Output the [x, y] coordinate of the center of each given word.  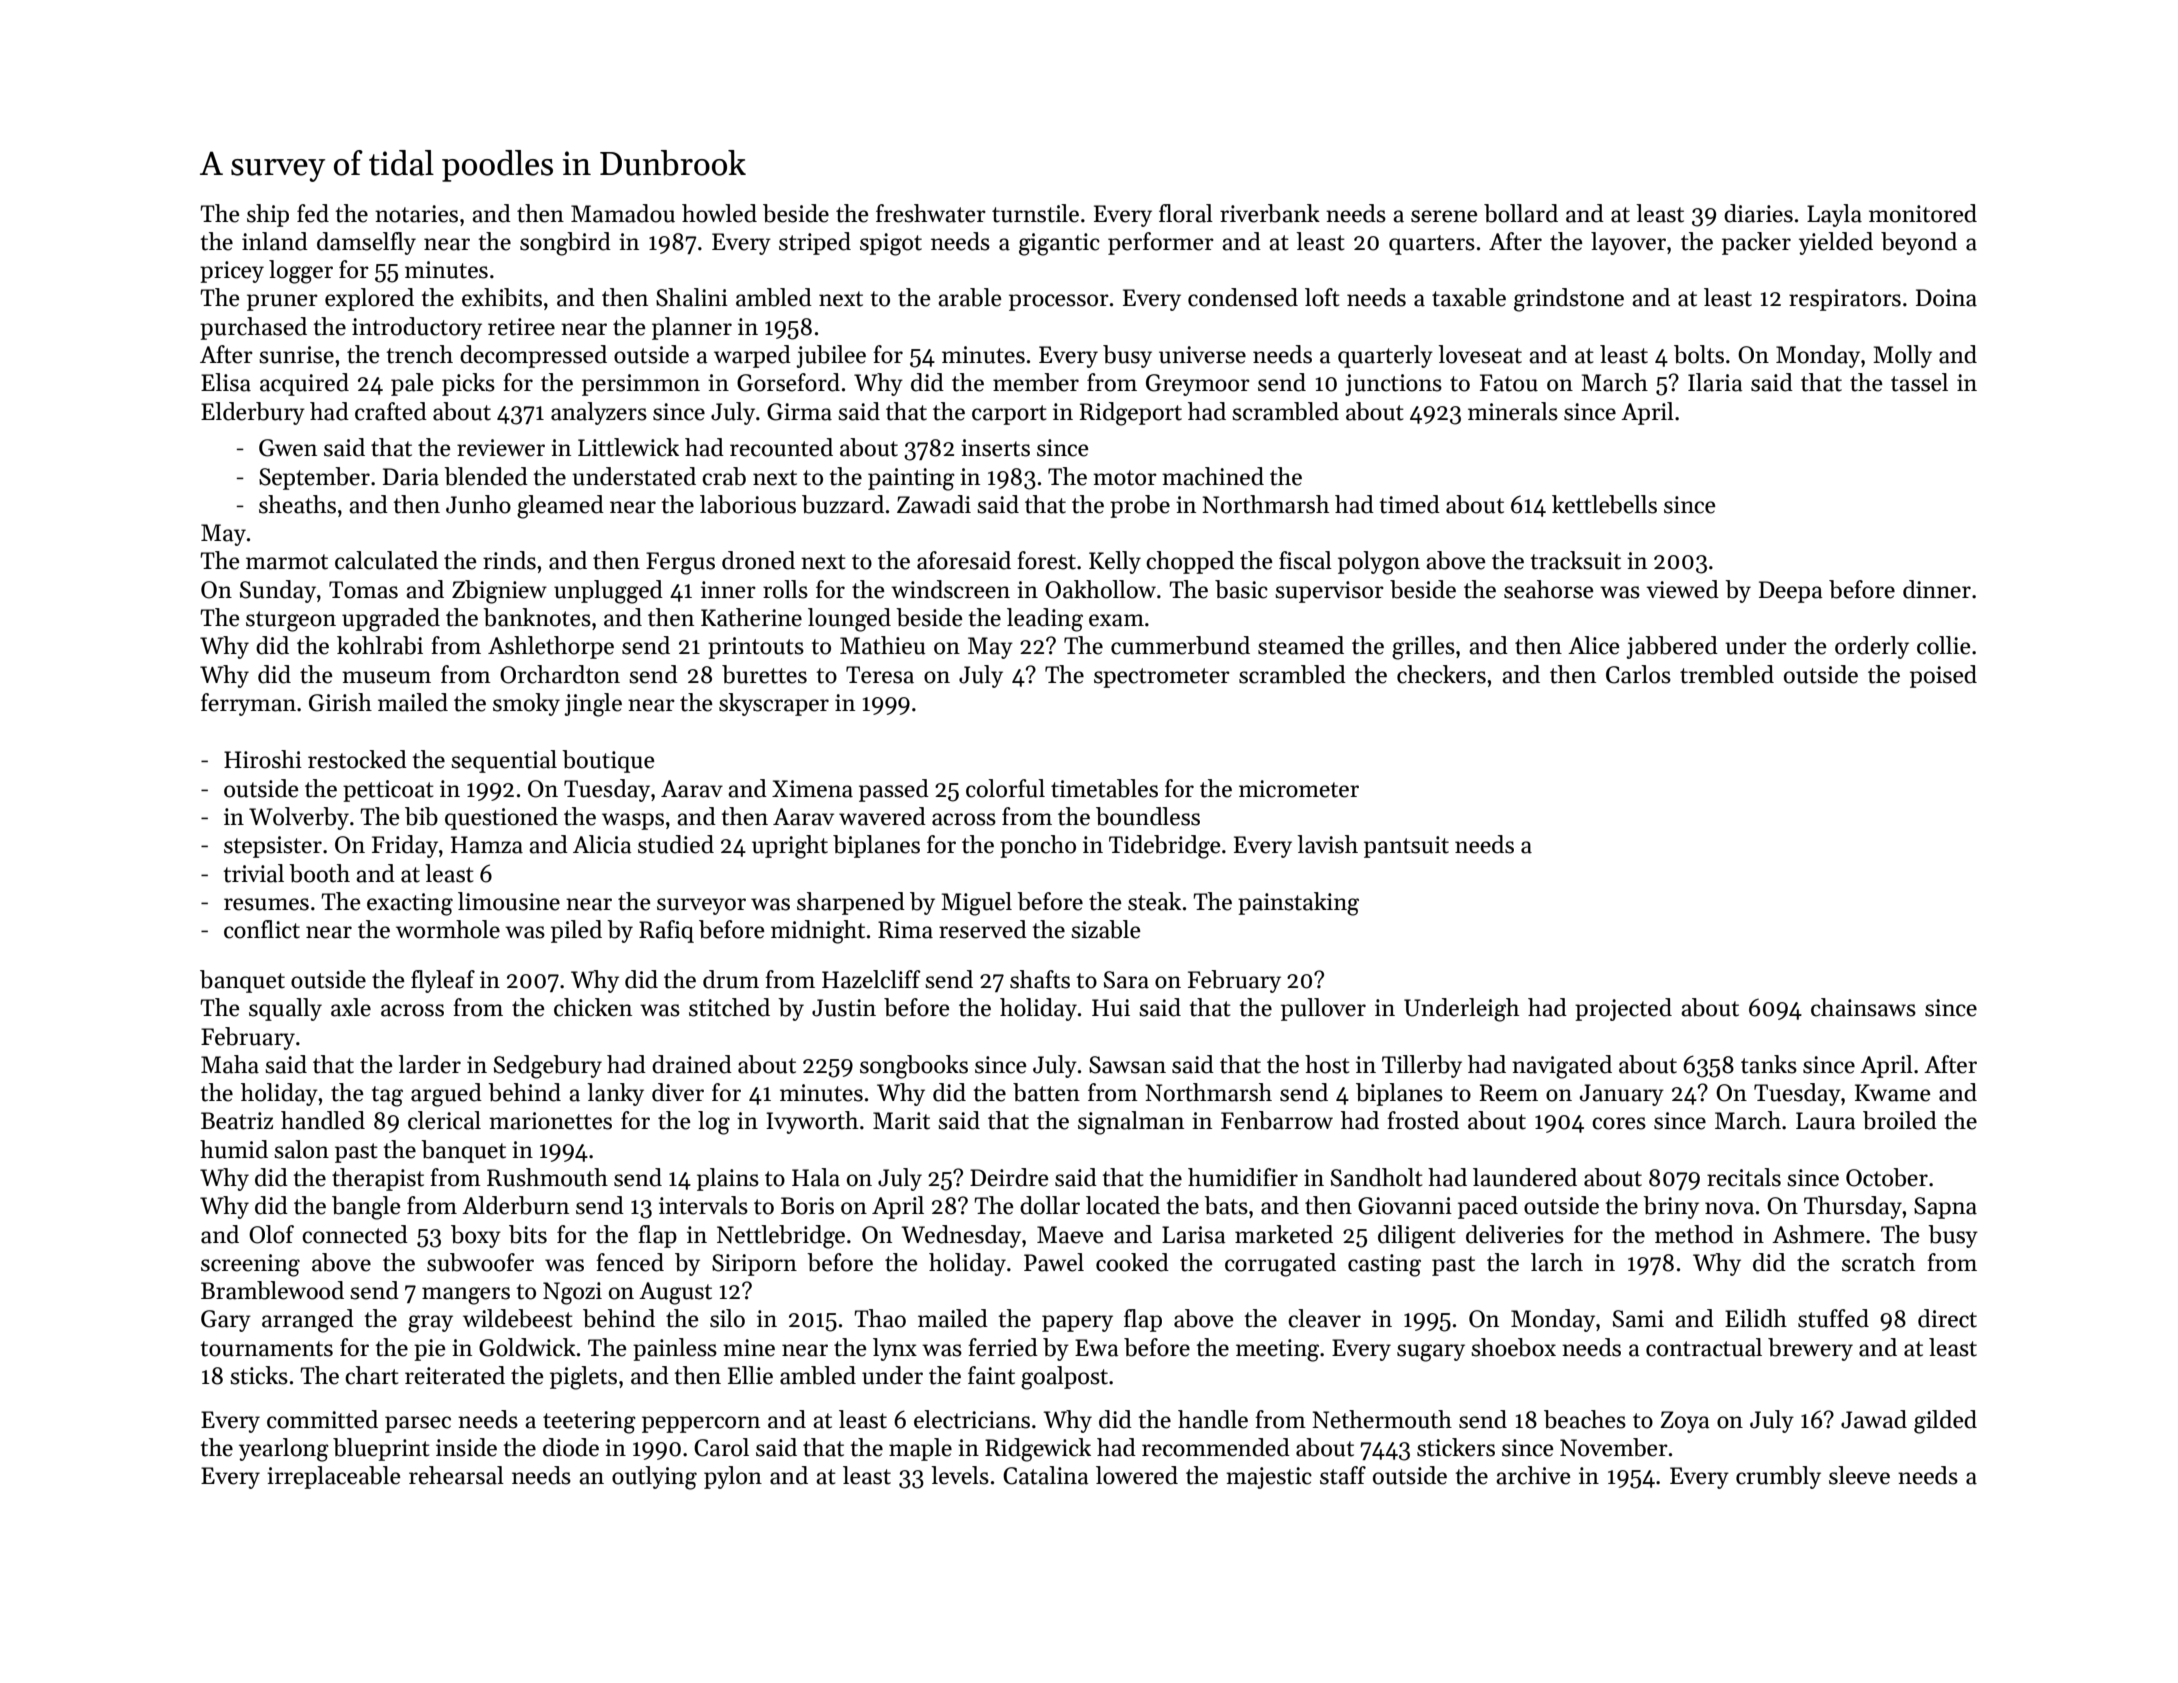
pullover [1323, 1009]
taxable [1469, 297]
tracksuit [1575, 560]
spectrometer [1162, 678]
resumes [266, 904]
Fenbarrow [1277, 1120]
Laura [1826, 1121]
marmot [287, 562]
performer [1161, 243]
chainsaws [1863, 1007]
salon [301, 1149]
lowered [1137, 1475]
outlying [654, 1478]
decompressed [533, 356]
